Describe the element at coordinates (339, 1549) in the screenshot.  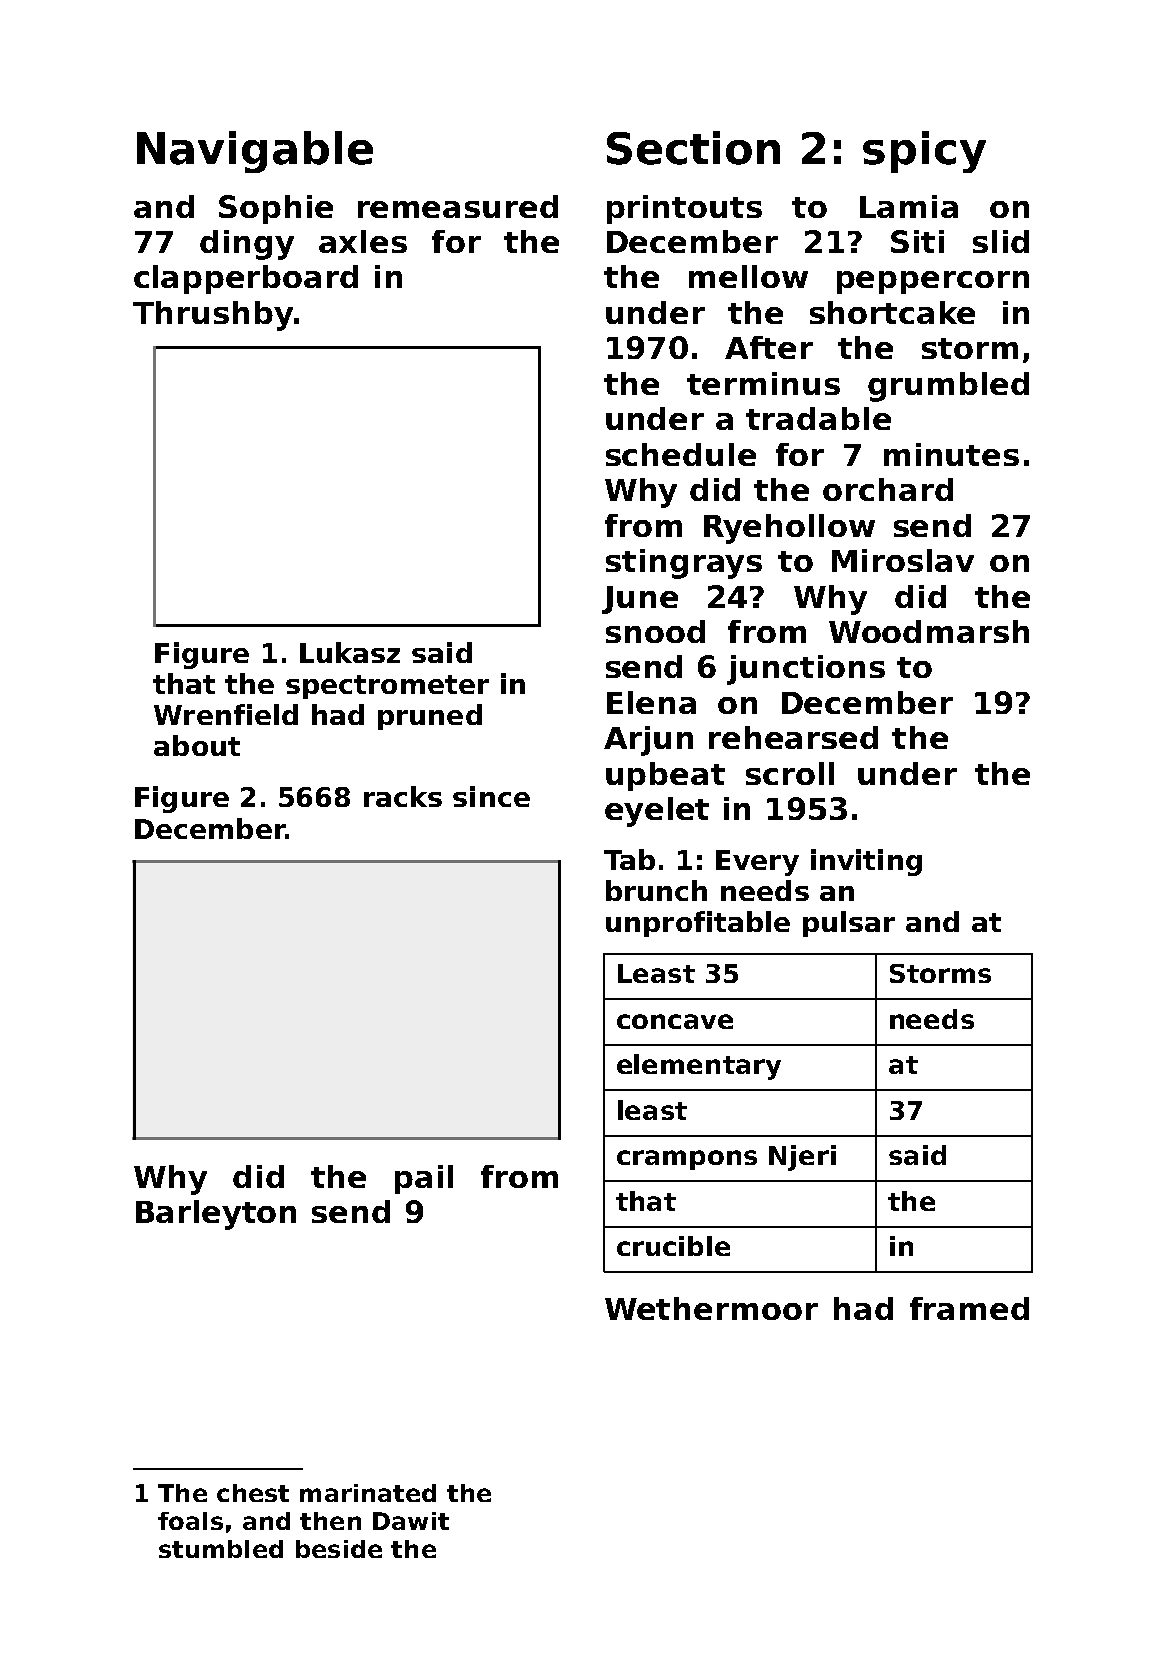
I see `beside` at that location.
